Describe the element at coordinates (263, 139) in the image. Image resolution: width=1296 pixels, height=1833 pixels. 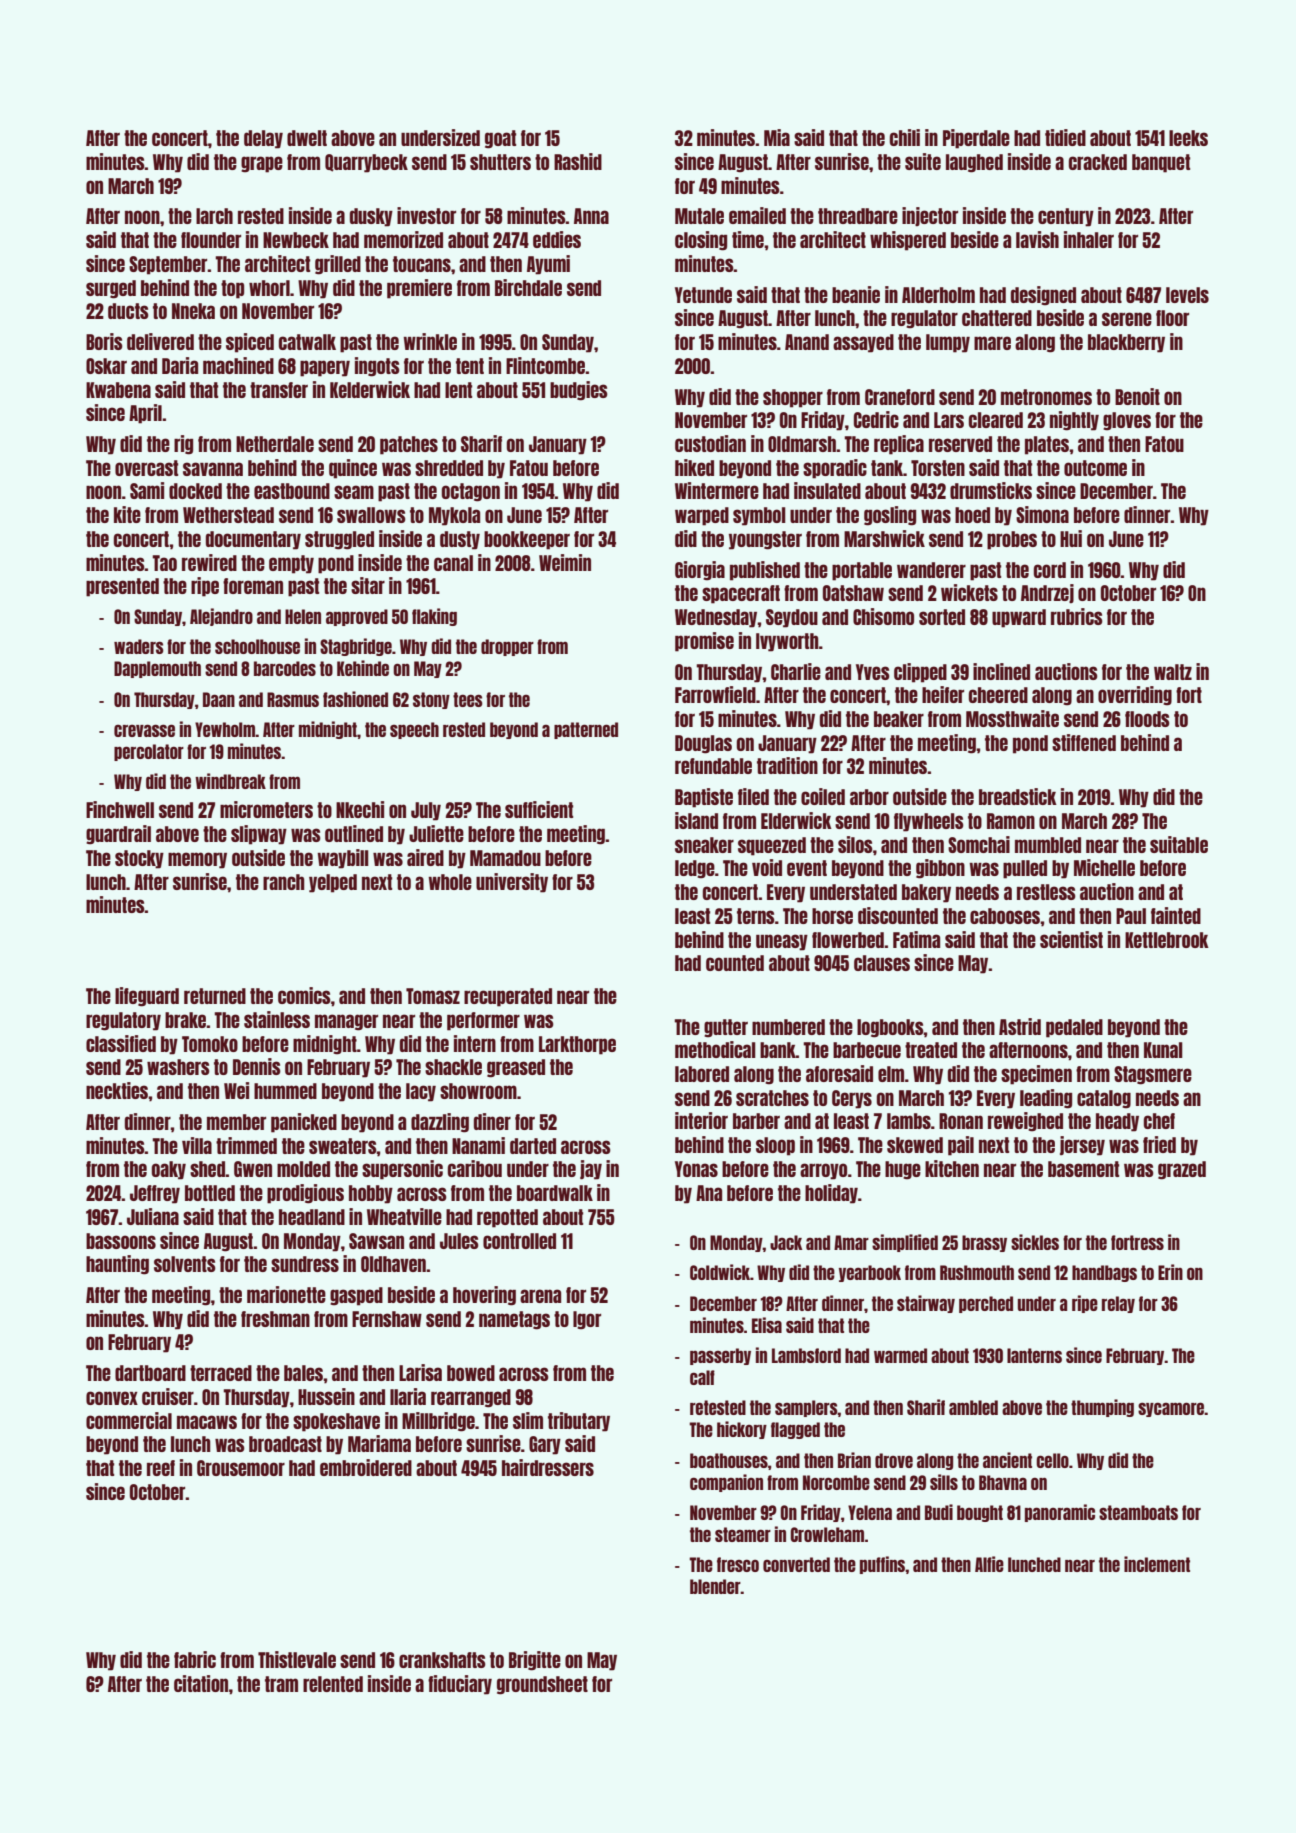
I see `delay` at that location.
